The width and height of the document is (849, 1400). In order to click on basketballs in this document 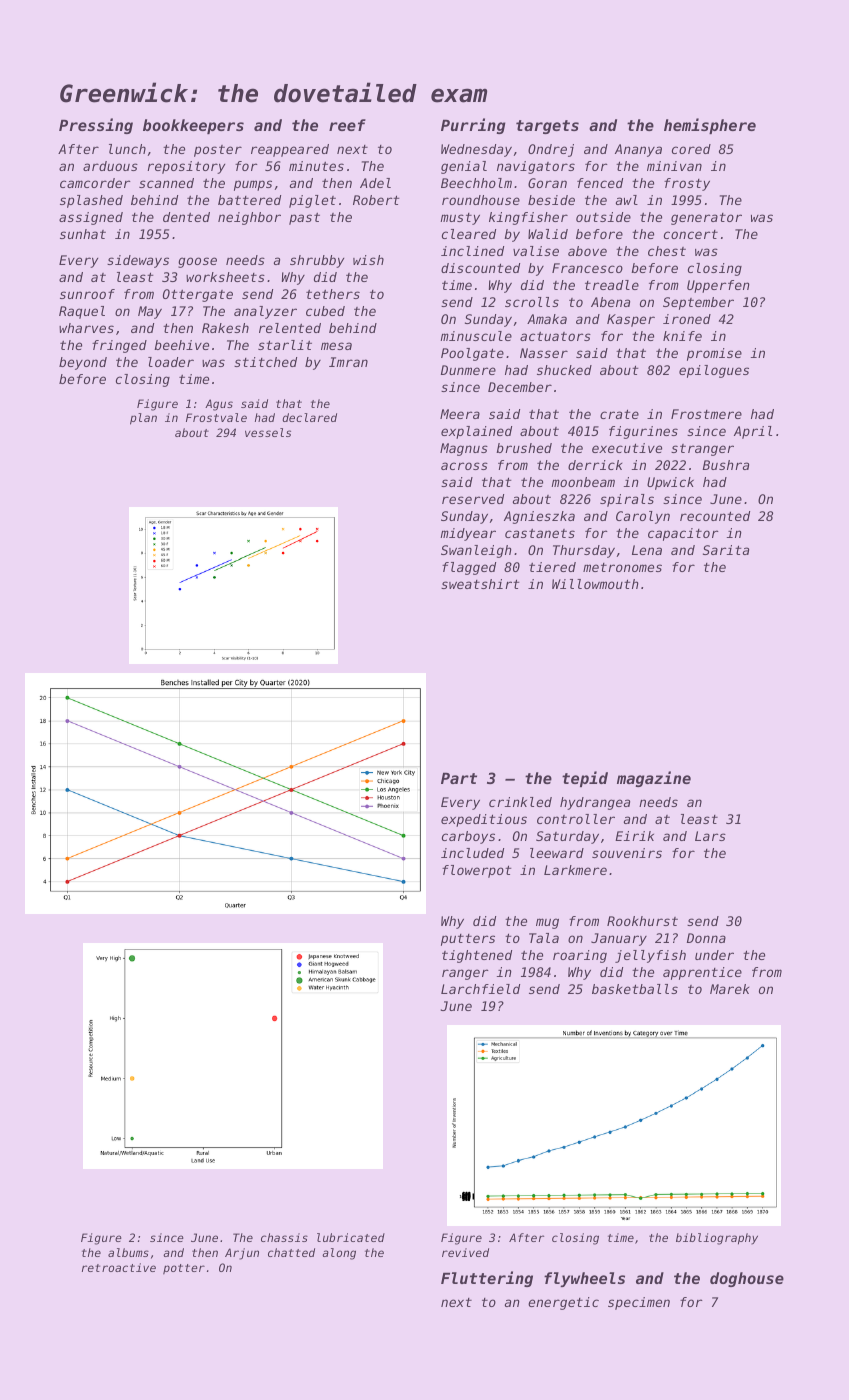, I will do `click(635, 989)`.
